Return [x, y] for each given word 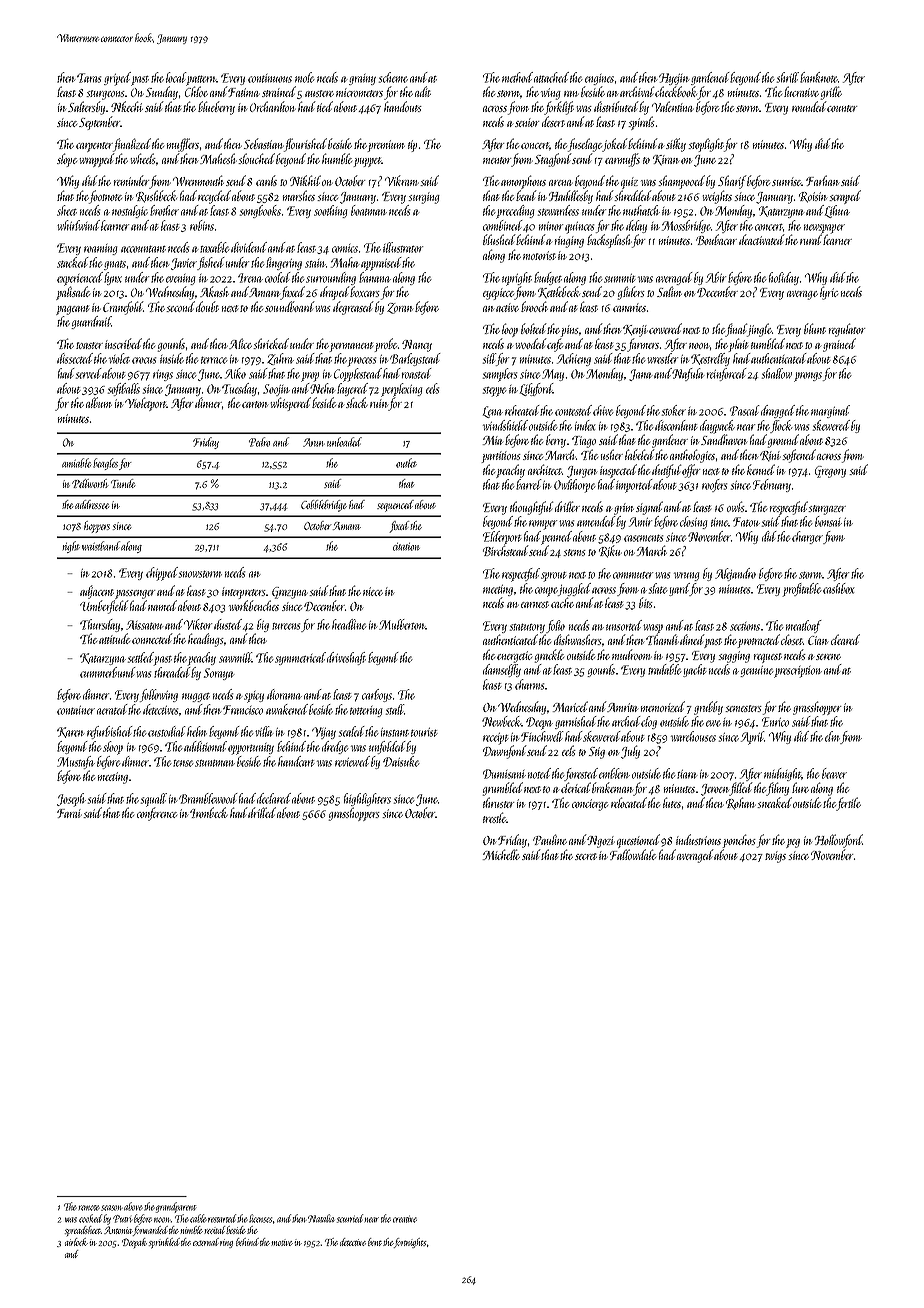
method [517, 77]
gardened [710, 78]
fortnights [410, 1243]
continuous [270, 78]
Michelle [501, 854]
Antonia [118, 1230]
